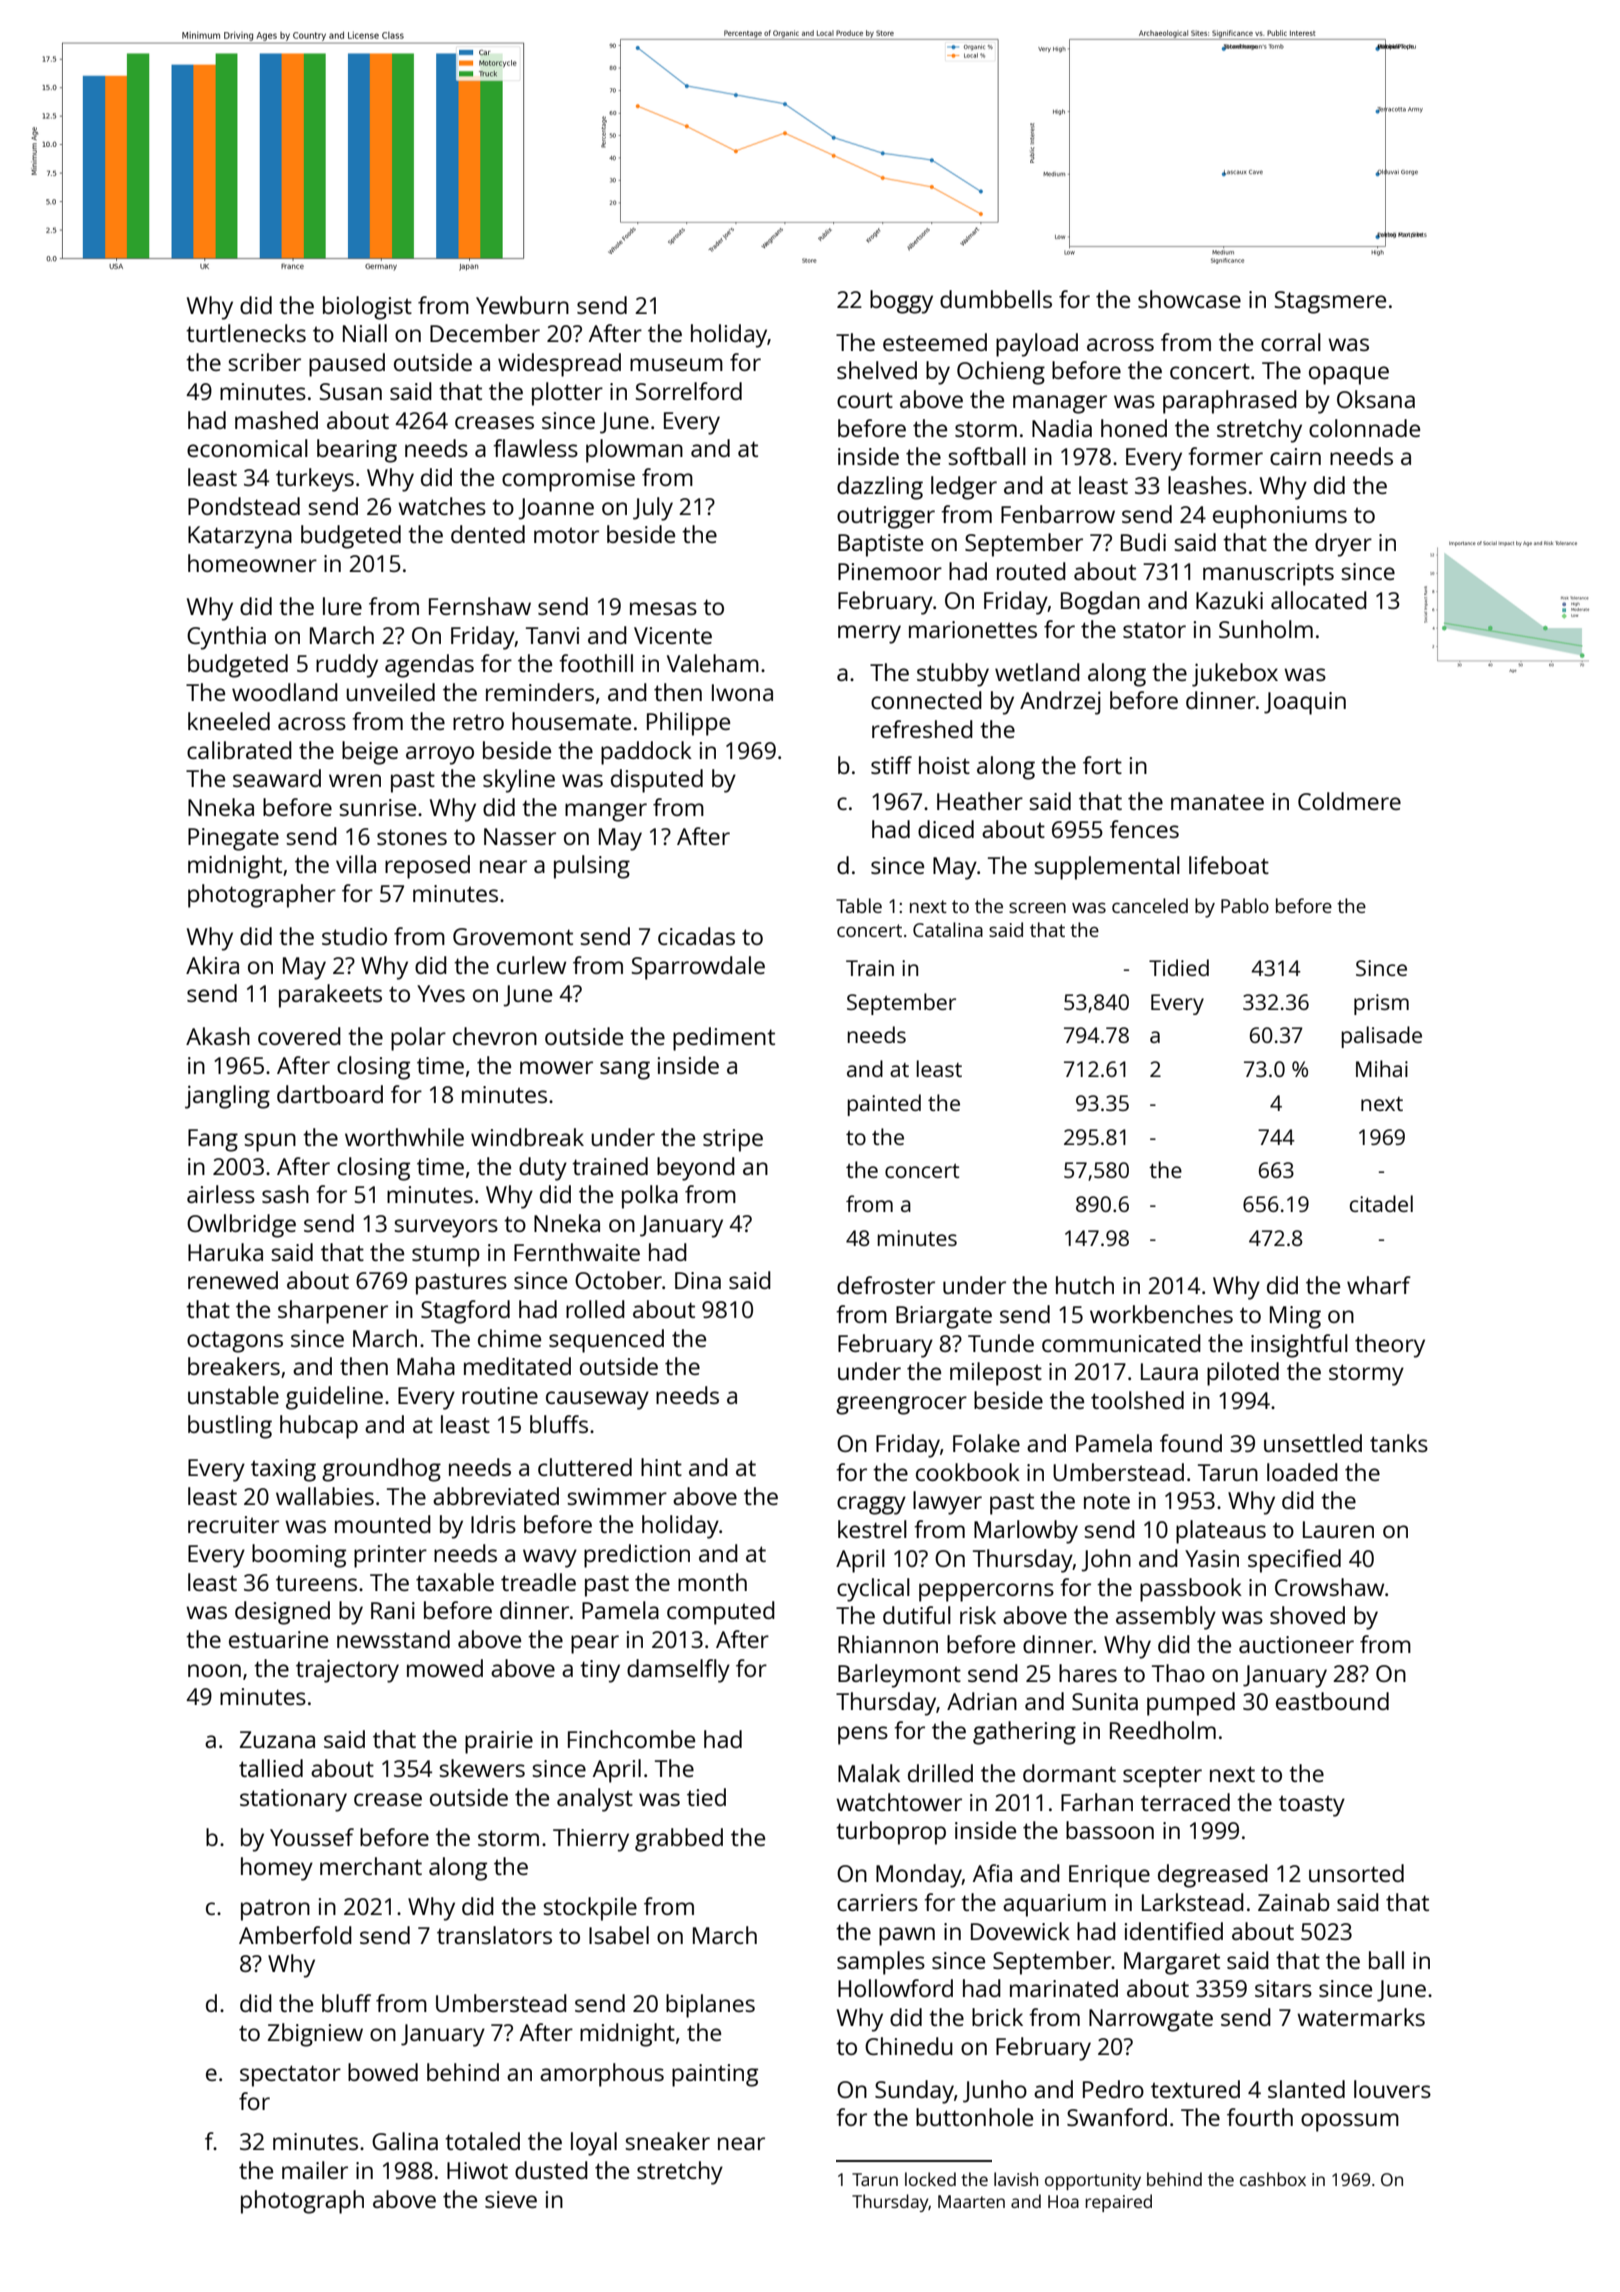  Describe the element at coordinates (330, 996) in the screenshot. I see `parakeets` at that location.
